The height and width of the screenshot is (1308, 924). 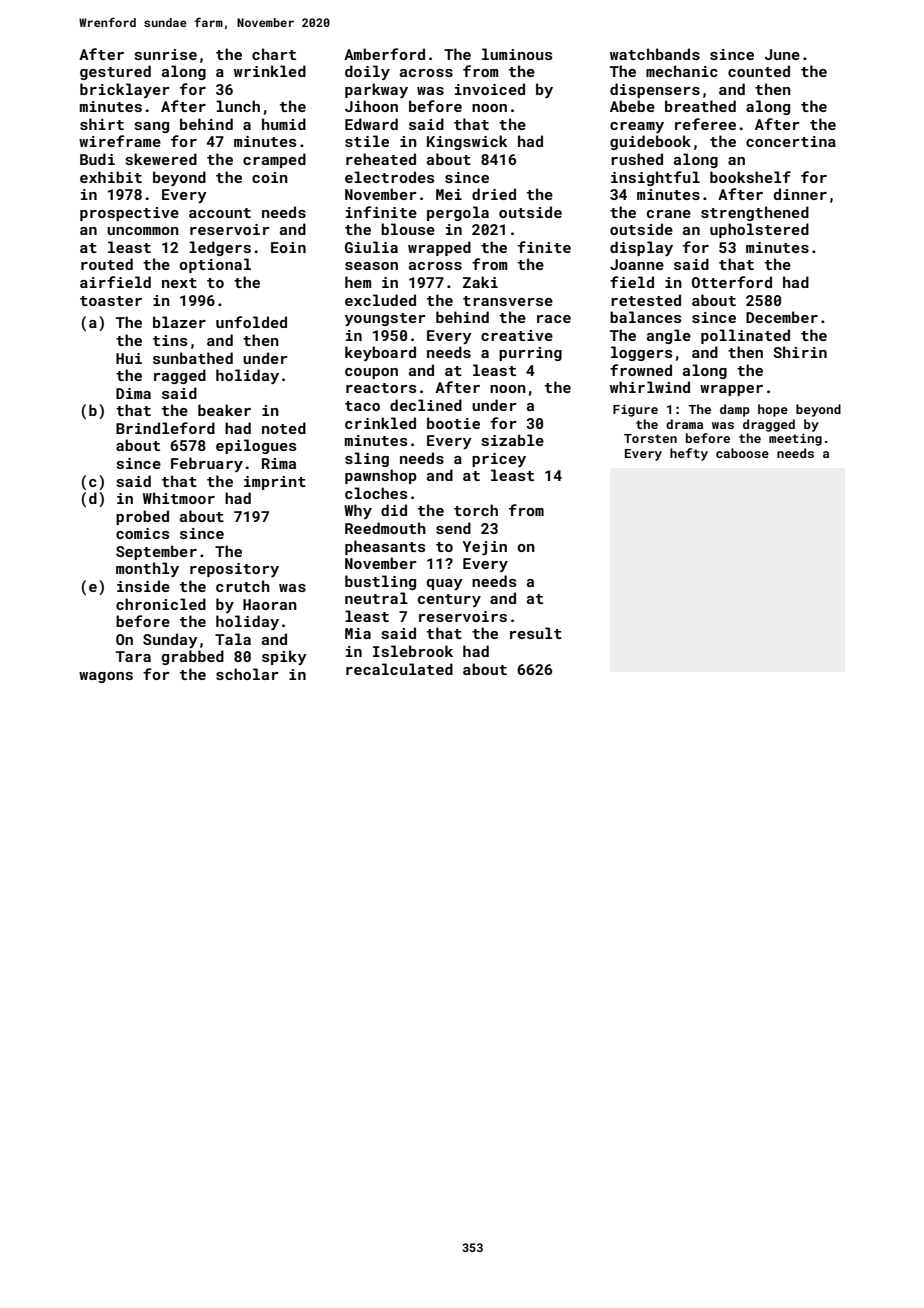 I want to click on sunrise, so click(x=166, y=54).
